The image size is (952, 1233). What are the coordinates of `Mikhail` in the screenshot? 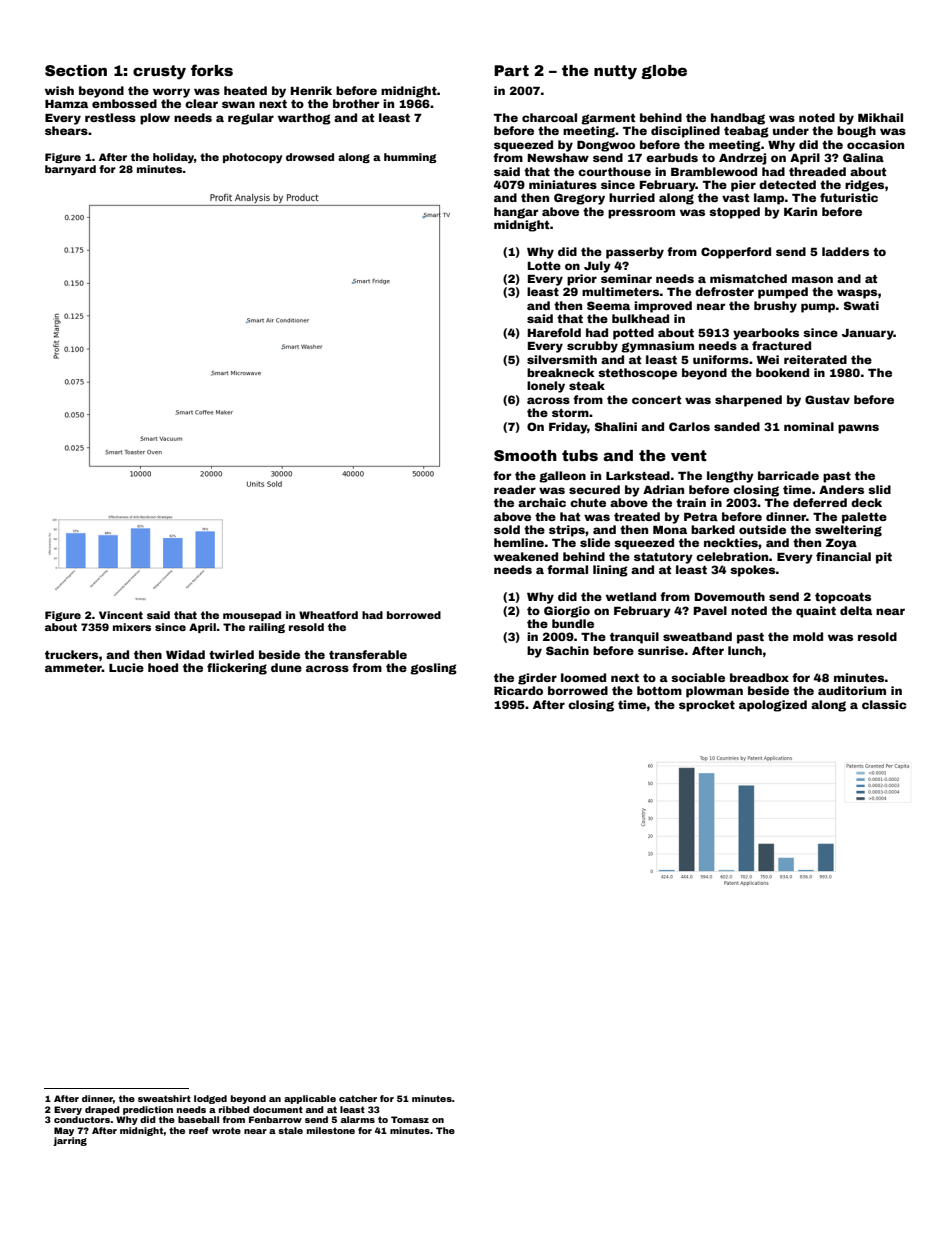 It's located at (880, 117).
